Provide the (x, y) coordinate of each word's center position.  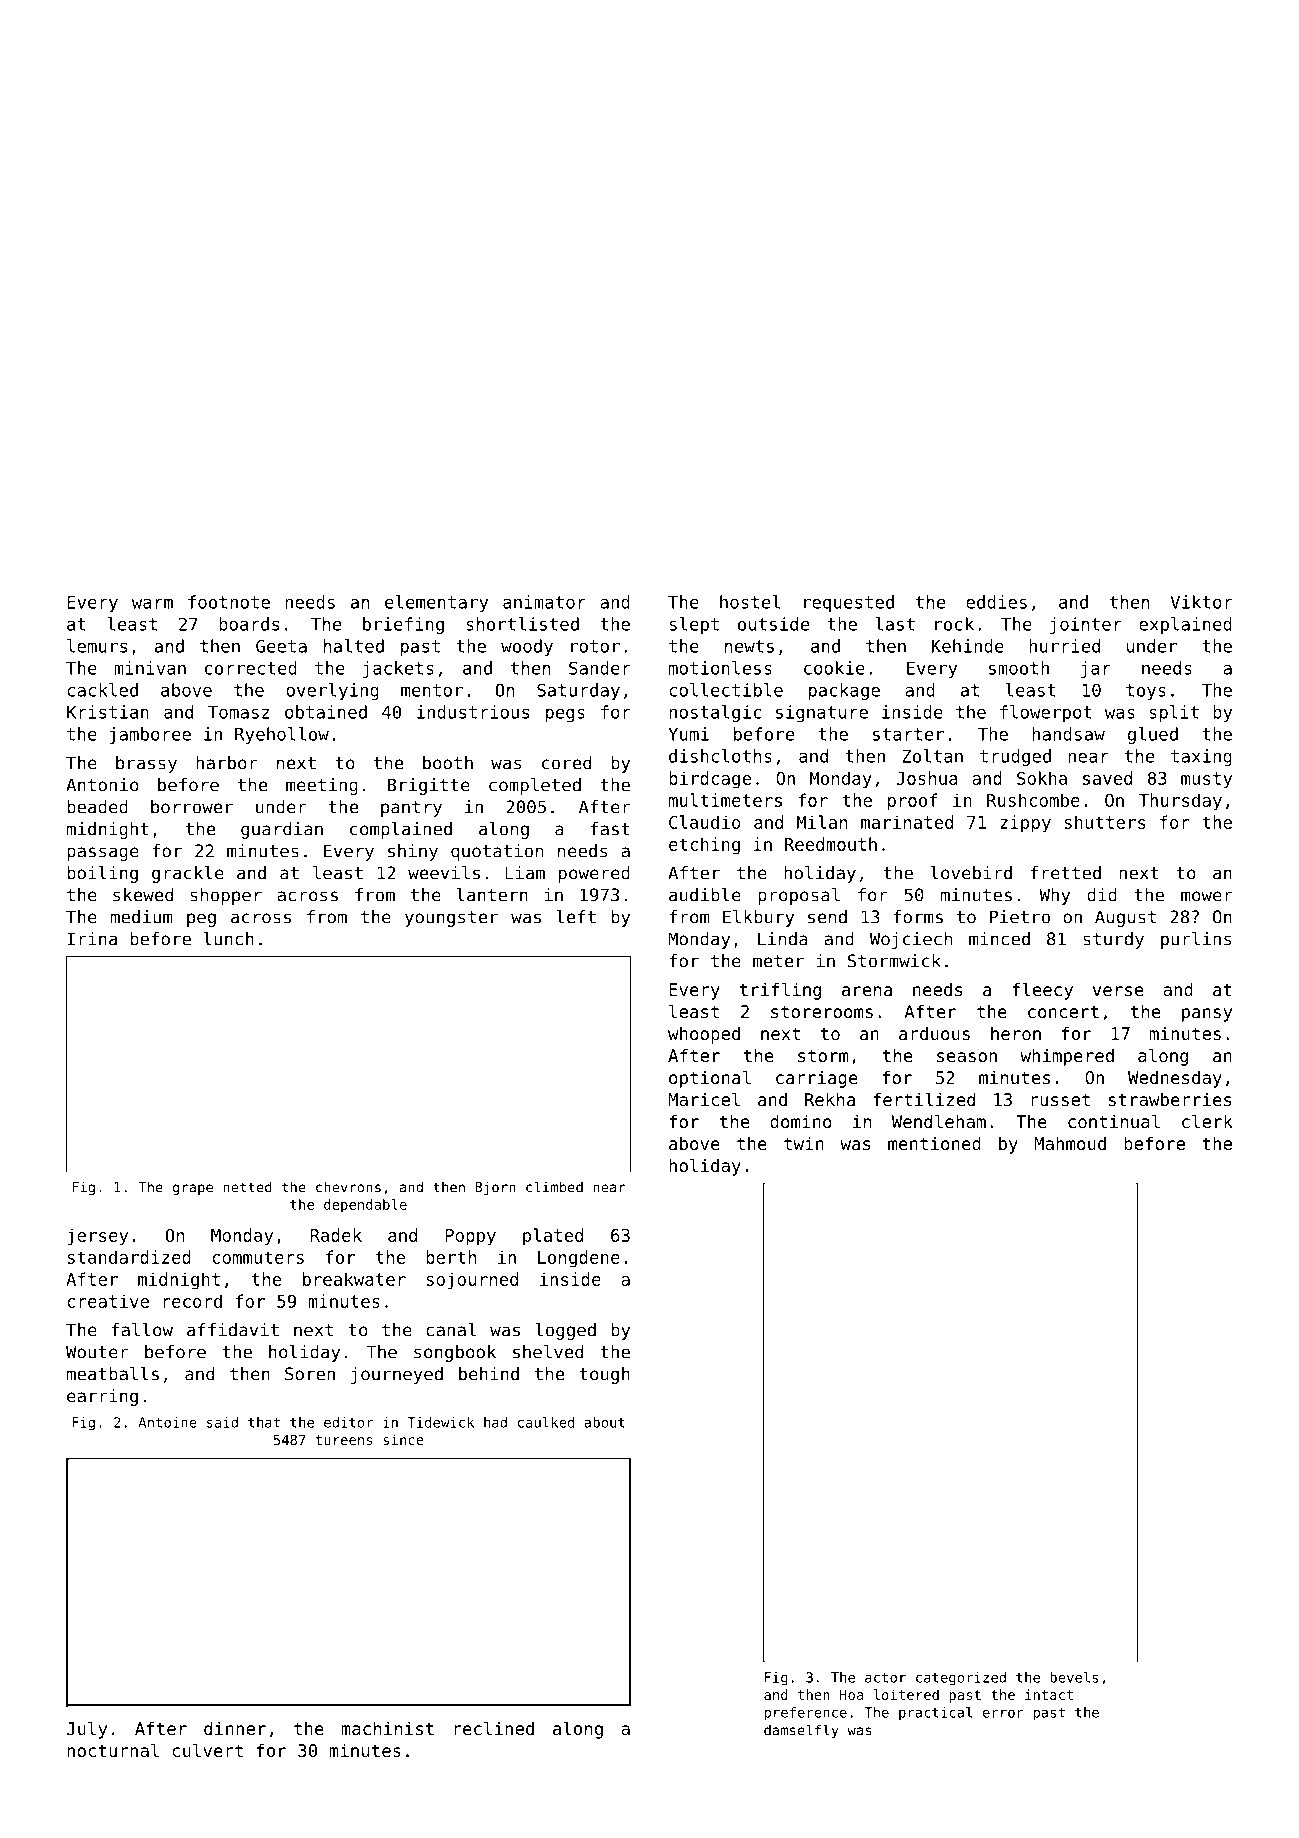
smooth (1019, 668)
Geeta (281, 646)
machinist (387, 1728)
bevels (1074, 1677)
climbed (554, 1187)
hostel (750, 602)
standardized (129, 1257)
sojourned (472, 1281)
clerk (1207, 1121)
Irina (92, 939)
